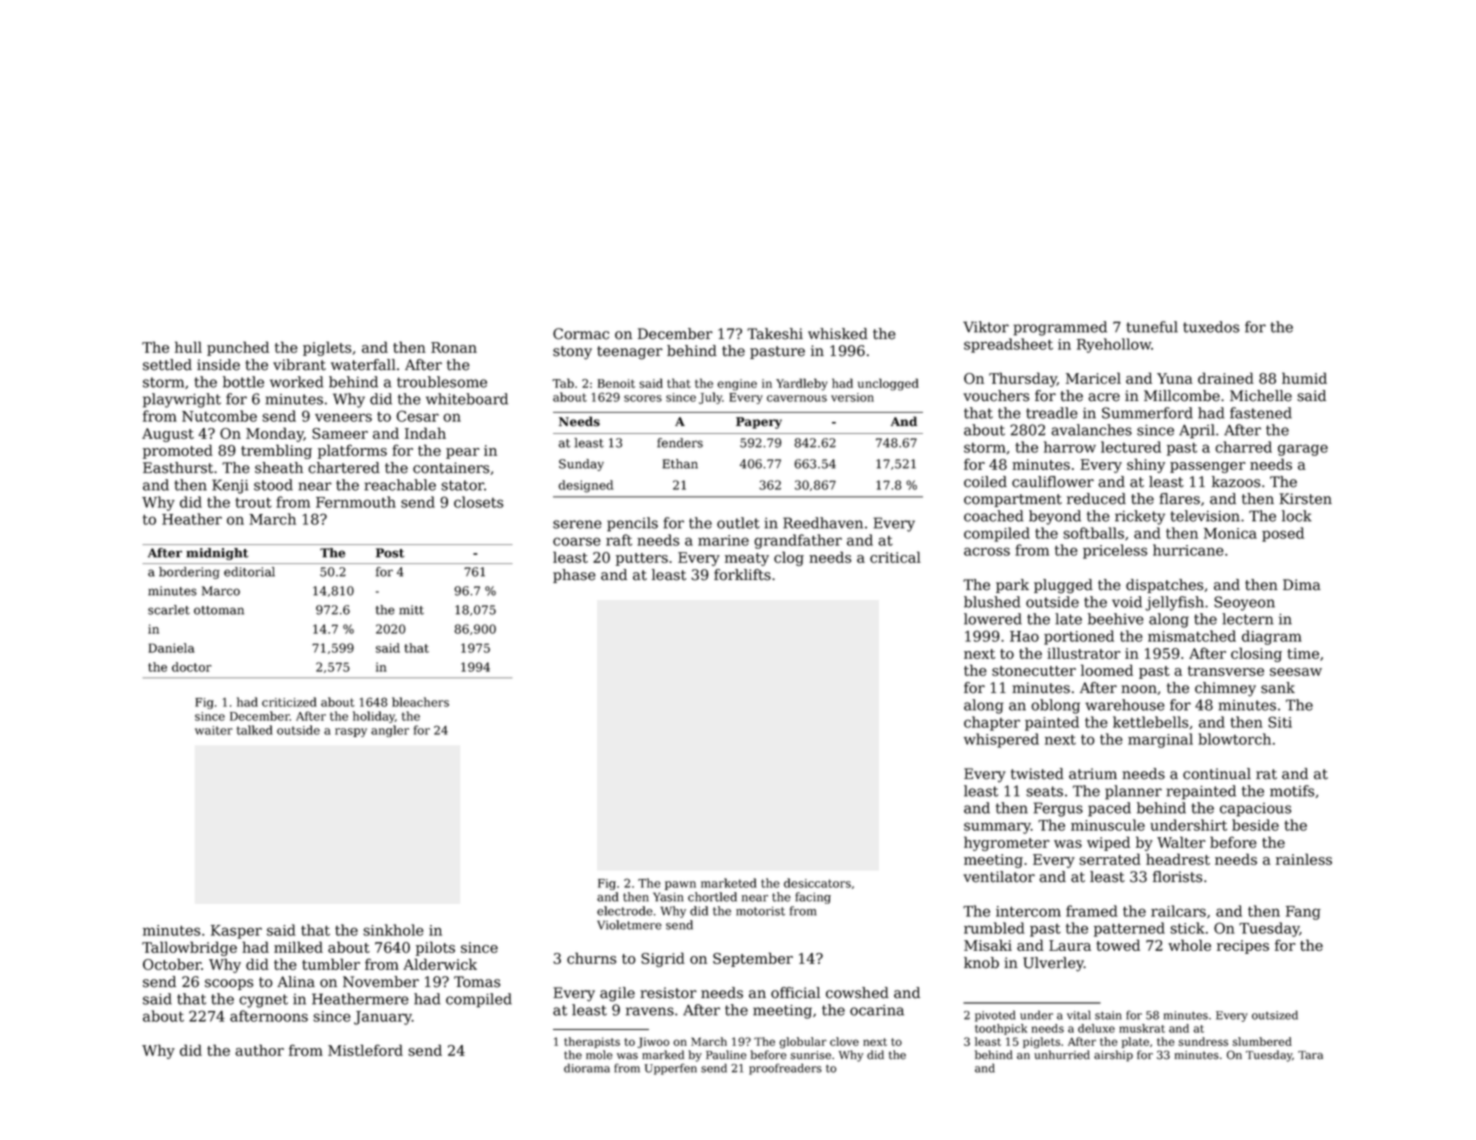 This screenshot has height=1140, width=1476. I want to click on programmed, so click(1060, 328).
